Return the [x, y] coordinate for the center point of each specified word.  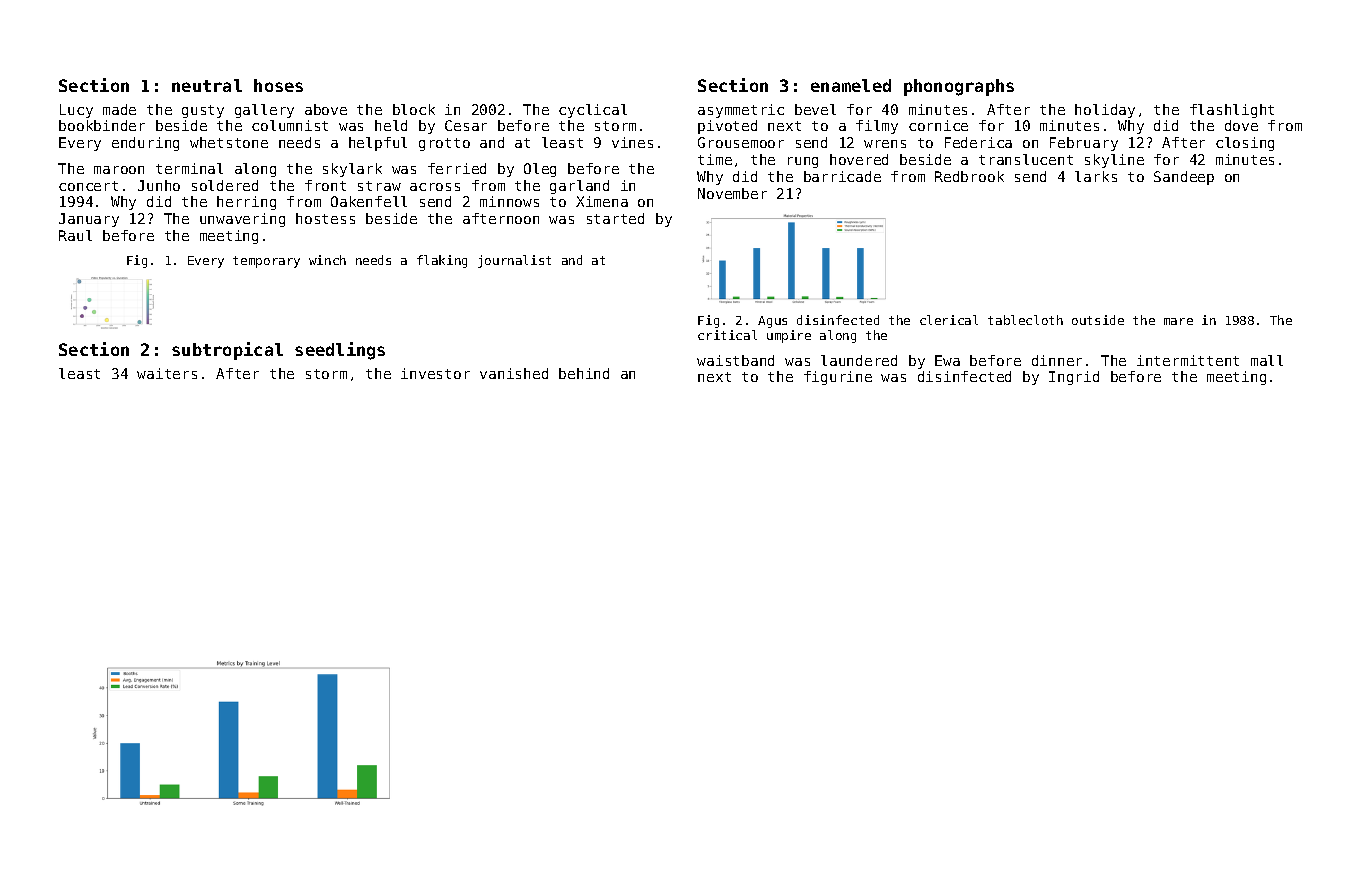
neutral [207, 85]
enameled [851, 85]
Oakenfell [369, 201]
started [615, 218]
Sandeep [1184, 178]
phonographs [959, 87]
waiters [167, 373]
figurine [838, 378]
